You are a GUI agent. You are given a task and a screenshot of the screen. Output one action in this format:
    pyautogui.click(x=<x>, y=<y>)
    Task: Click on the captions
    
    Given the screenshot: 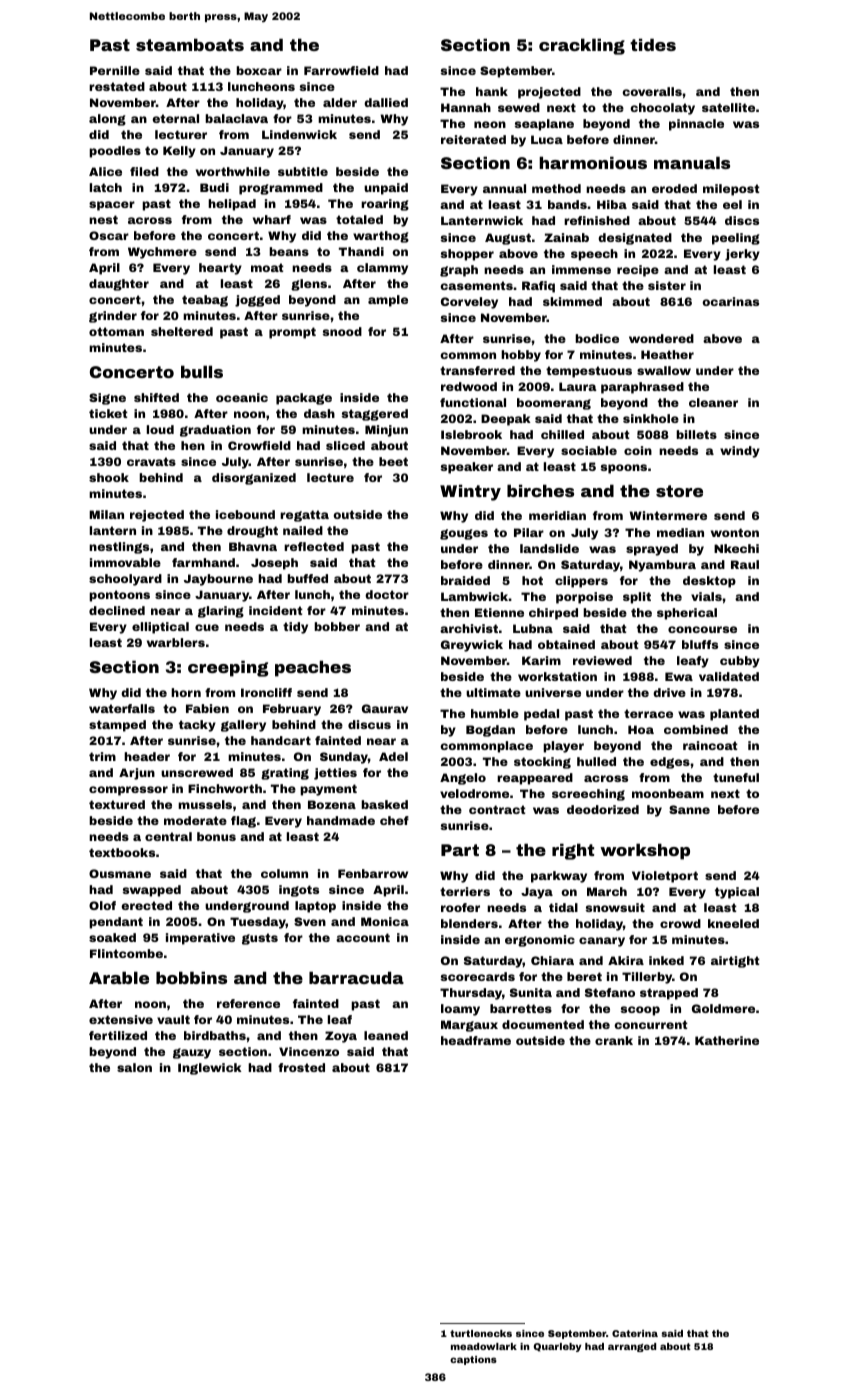 What is the action you would take?
    pyautogui.click(x=473, y=1360)
